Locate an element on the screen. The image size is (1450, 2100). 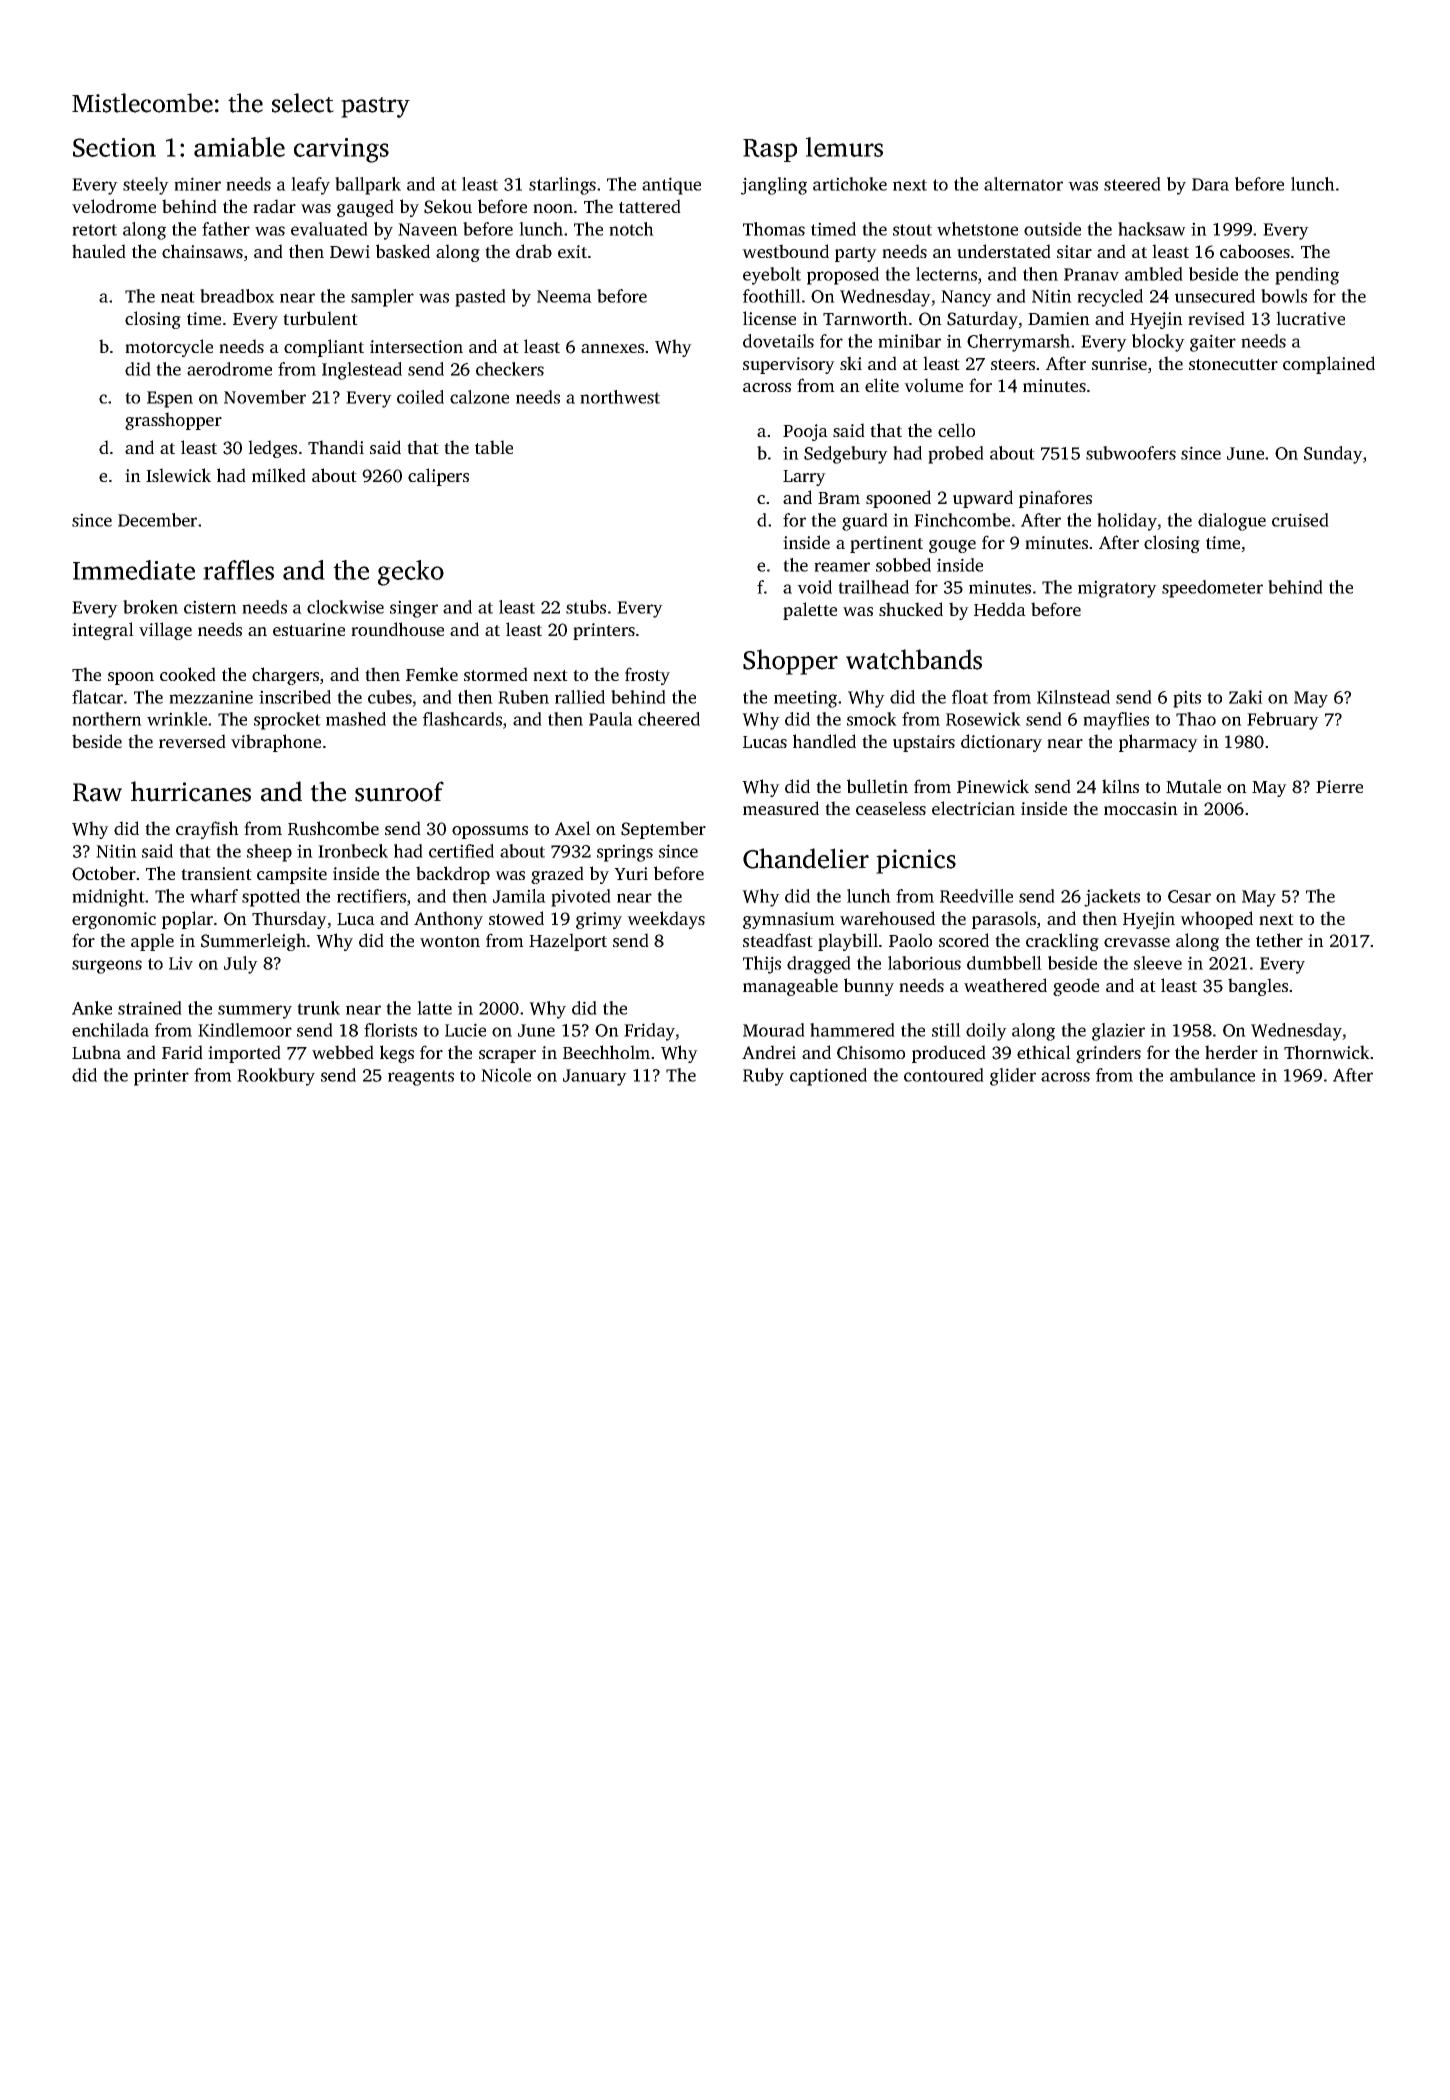
palette is located at coordinates (810, 611).
